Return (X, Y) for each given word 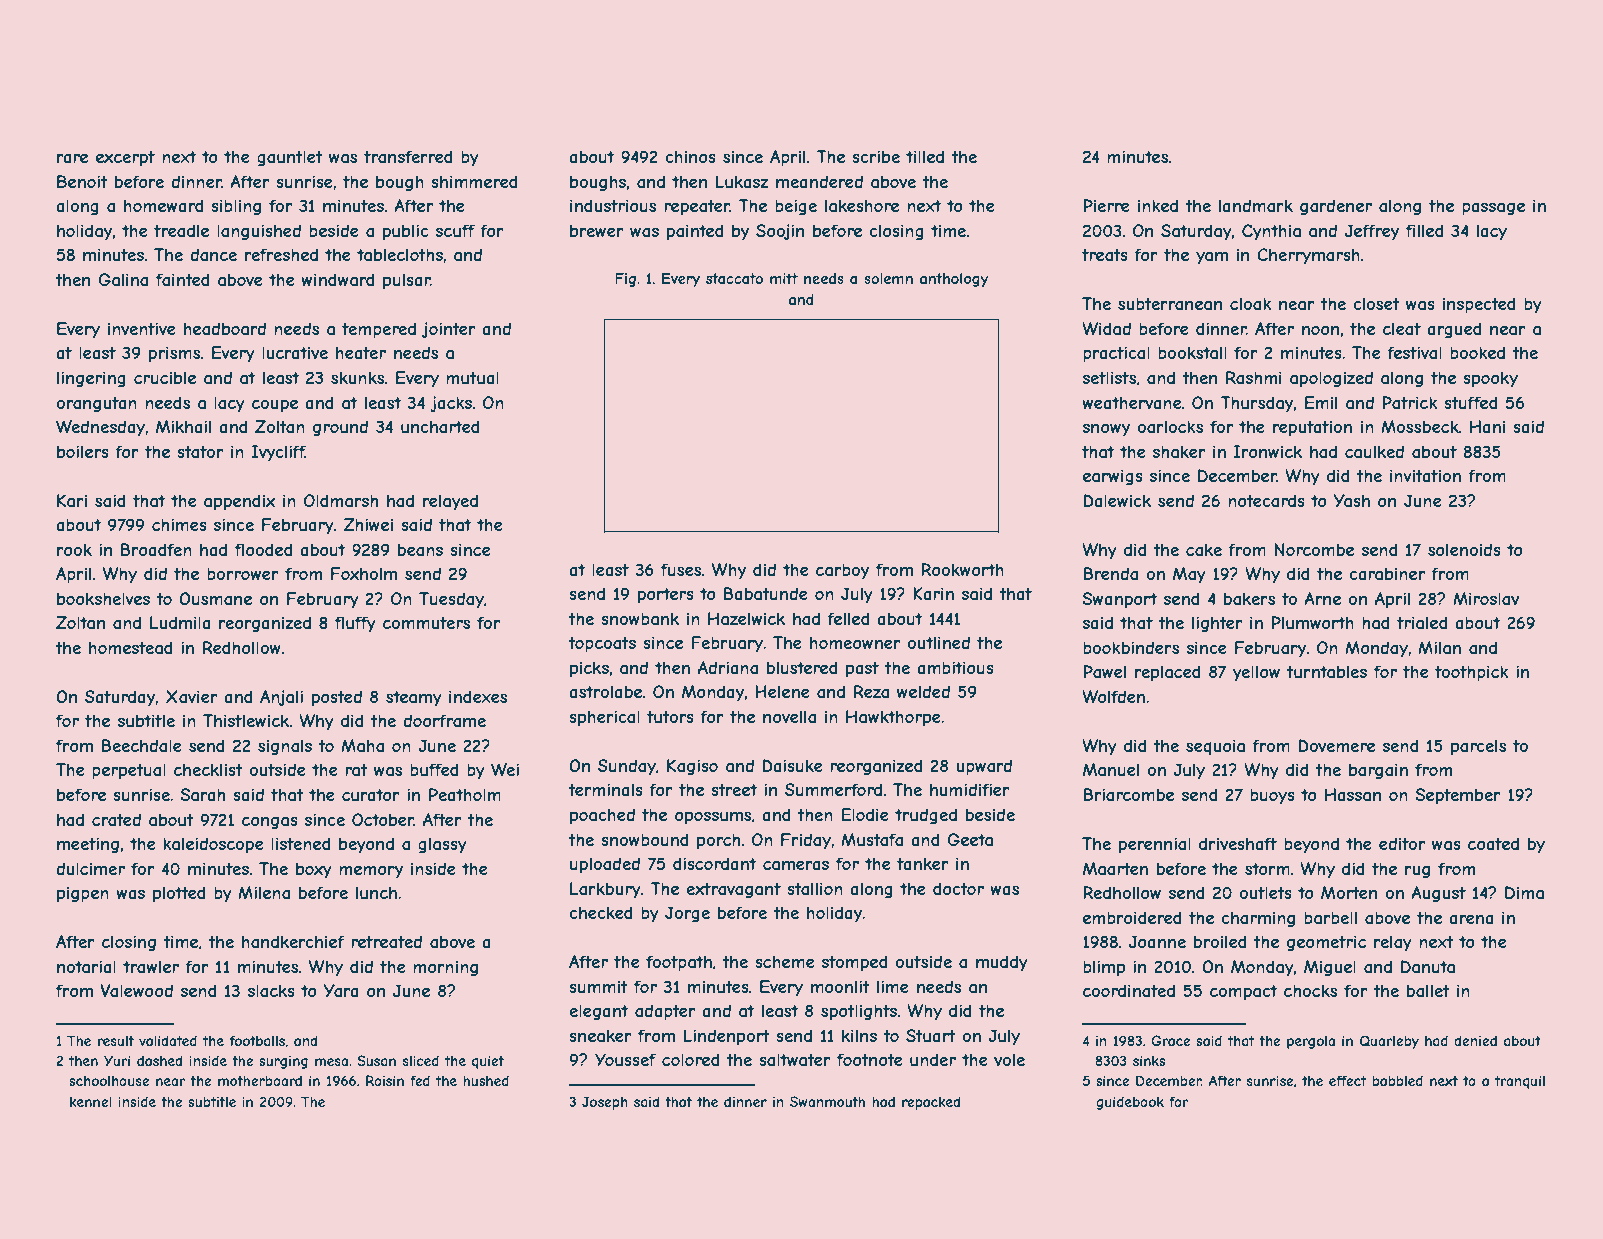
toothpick (1471, 673)
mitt (784, 278)
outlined (938, 642)
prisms (174, 354)
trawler (151, 966)
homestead (131, 647)
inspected (1479, 305)
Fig (625, 280)
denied (1475, 1040)
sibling (236, 207)
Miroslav (1486, 598)
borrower (243, 573)
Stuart (931, 1035)
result (116, 1041)
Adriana (728, 667)
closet (1376, 303)
